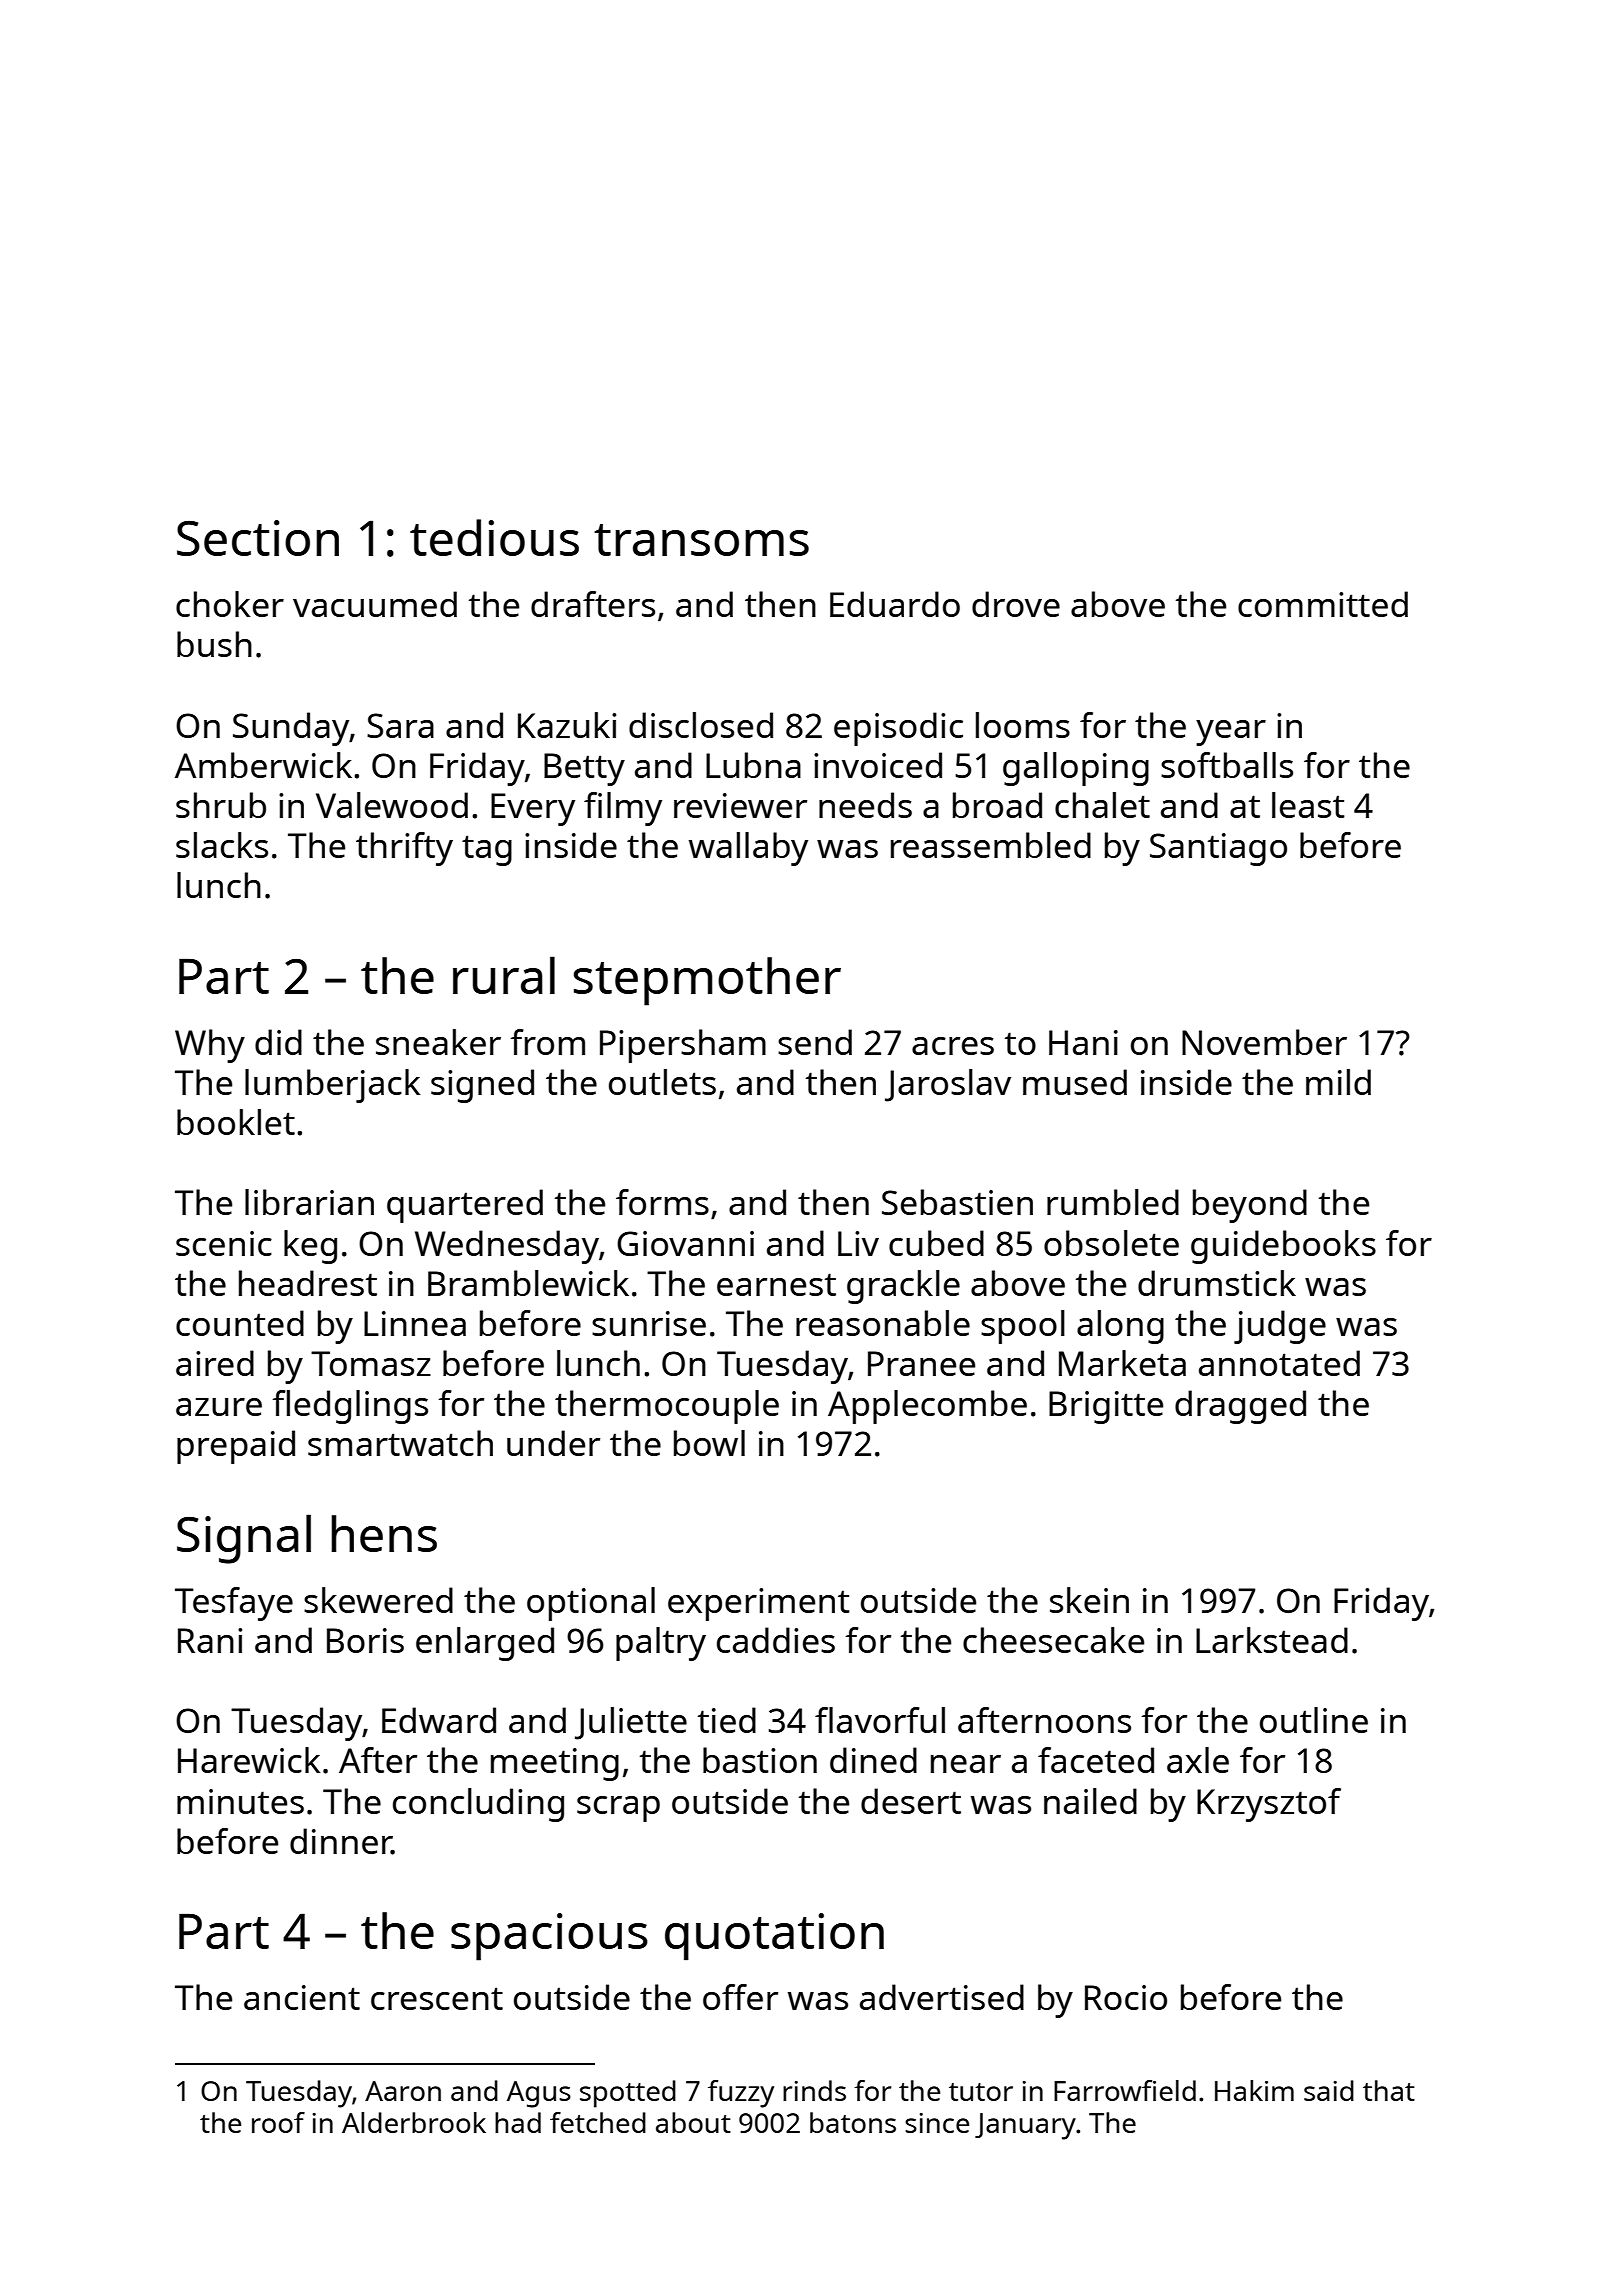  Describe the element at coordinates (278, 2122) in the screenshot. I see `roof` at that location.
